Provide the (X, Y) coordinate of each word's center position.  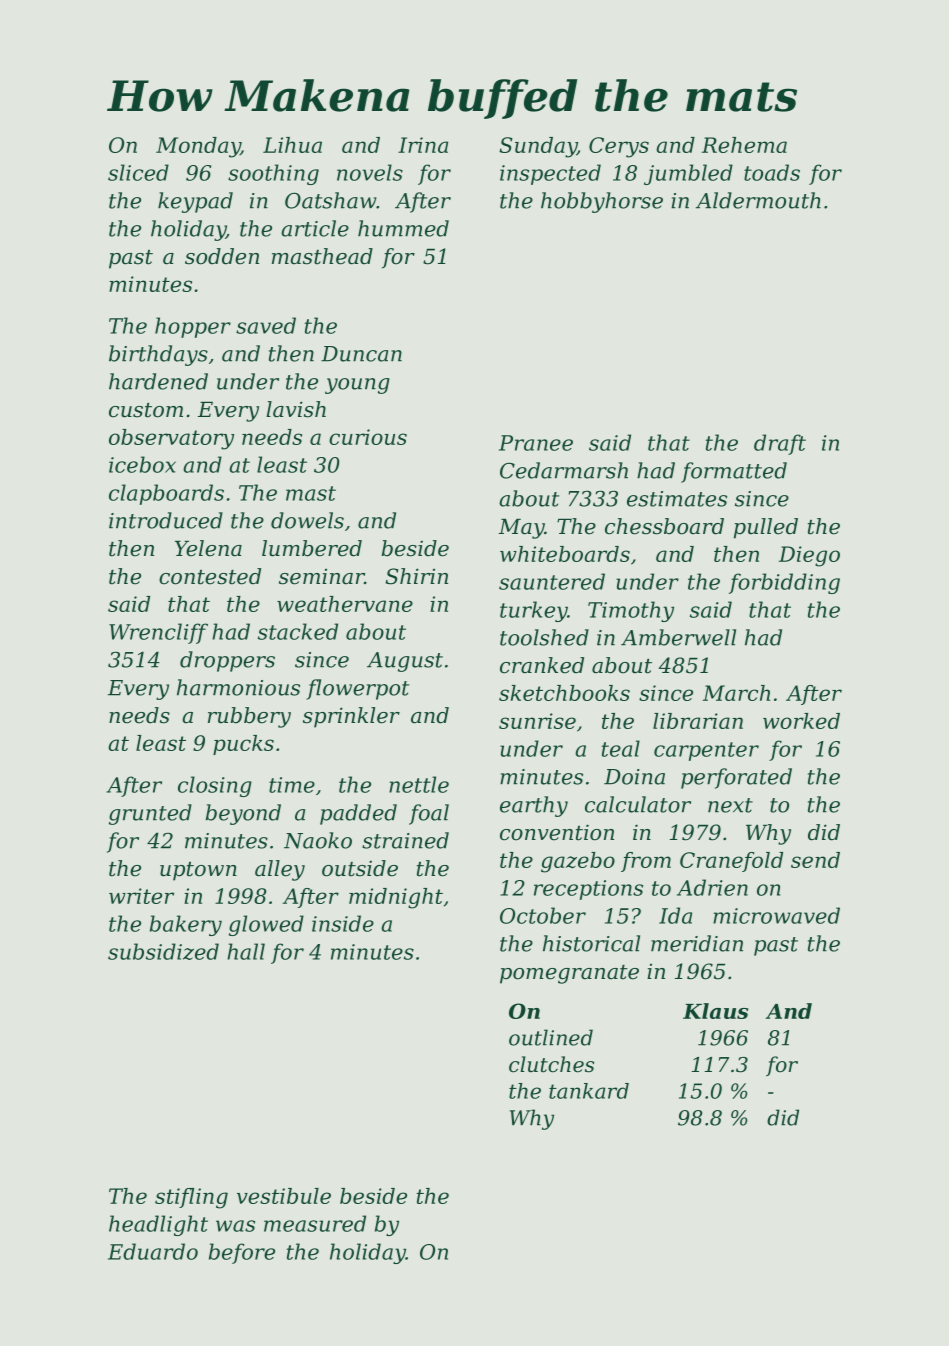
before (242, 1253)
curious (368, 437)
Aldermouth (758, 200)
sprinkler (351, 717)
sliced (138, 172)
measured (315, 1223)
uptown (198, 871)
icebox (142, 464)
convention (557, 832)
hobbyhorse (602, 202)
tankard (589, 1091)
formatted (734, 472)
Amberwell (678, 637)
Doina (634, 777)
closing (215, 786)
